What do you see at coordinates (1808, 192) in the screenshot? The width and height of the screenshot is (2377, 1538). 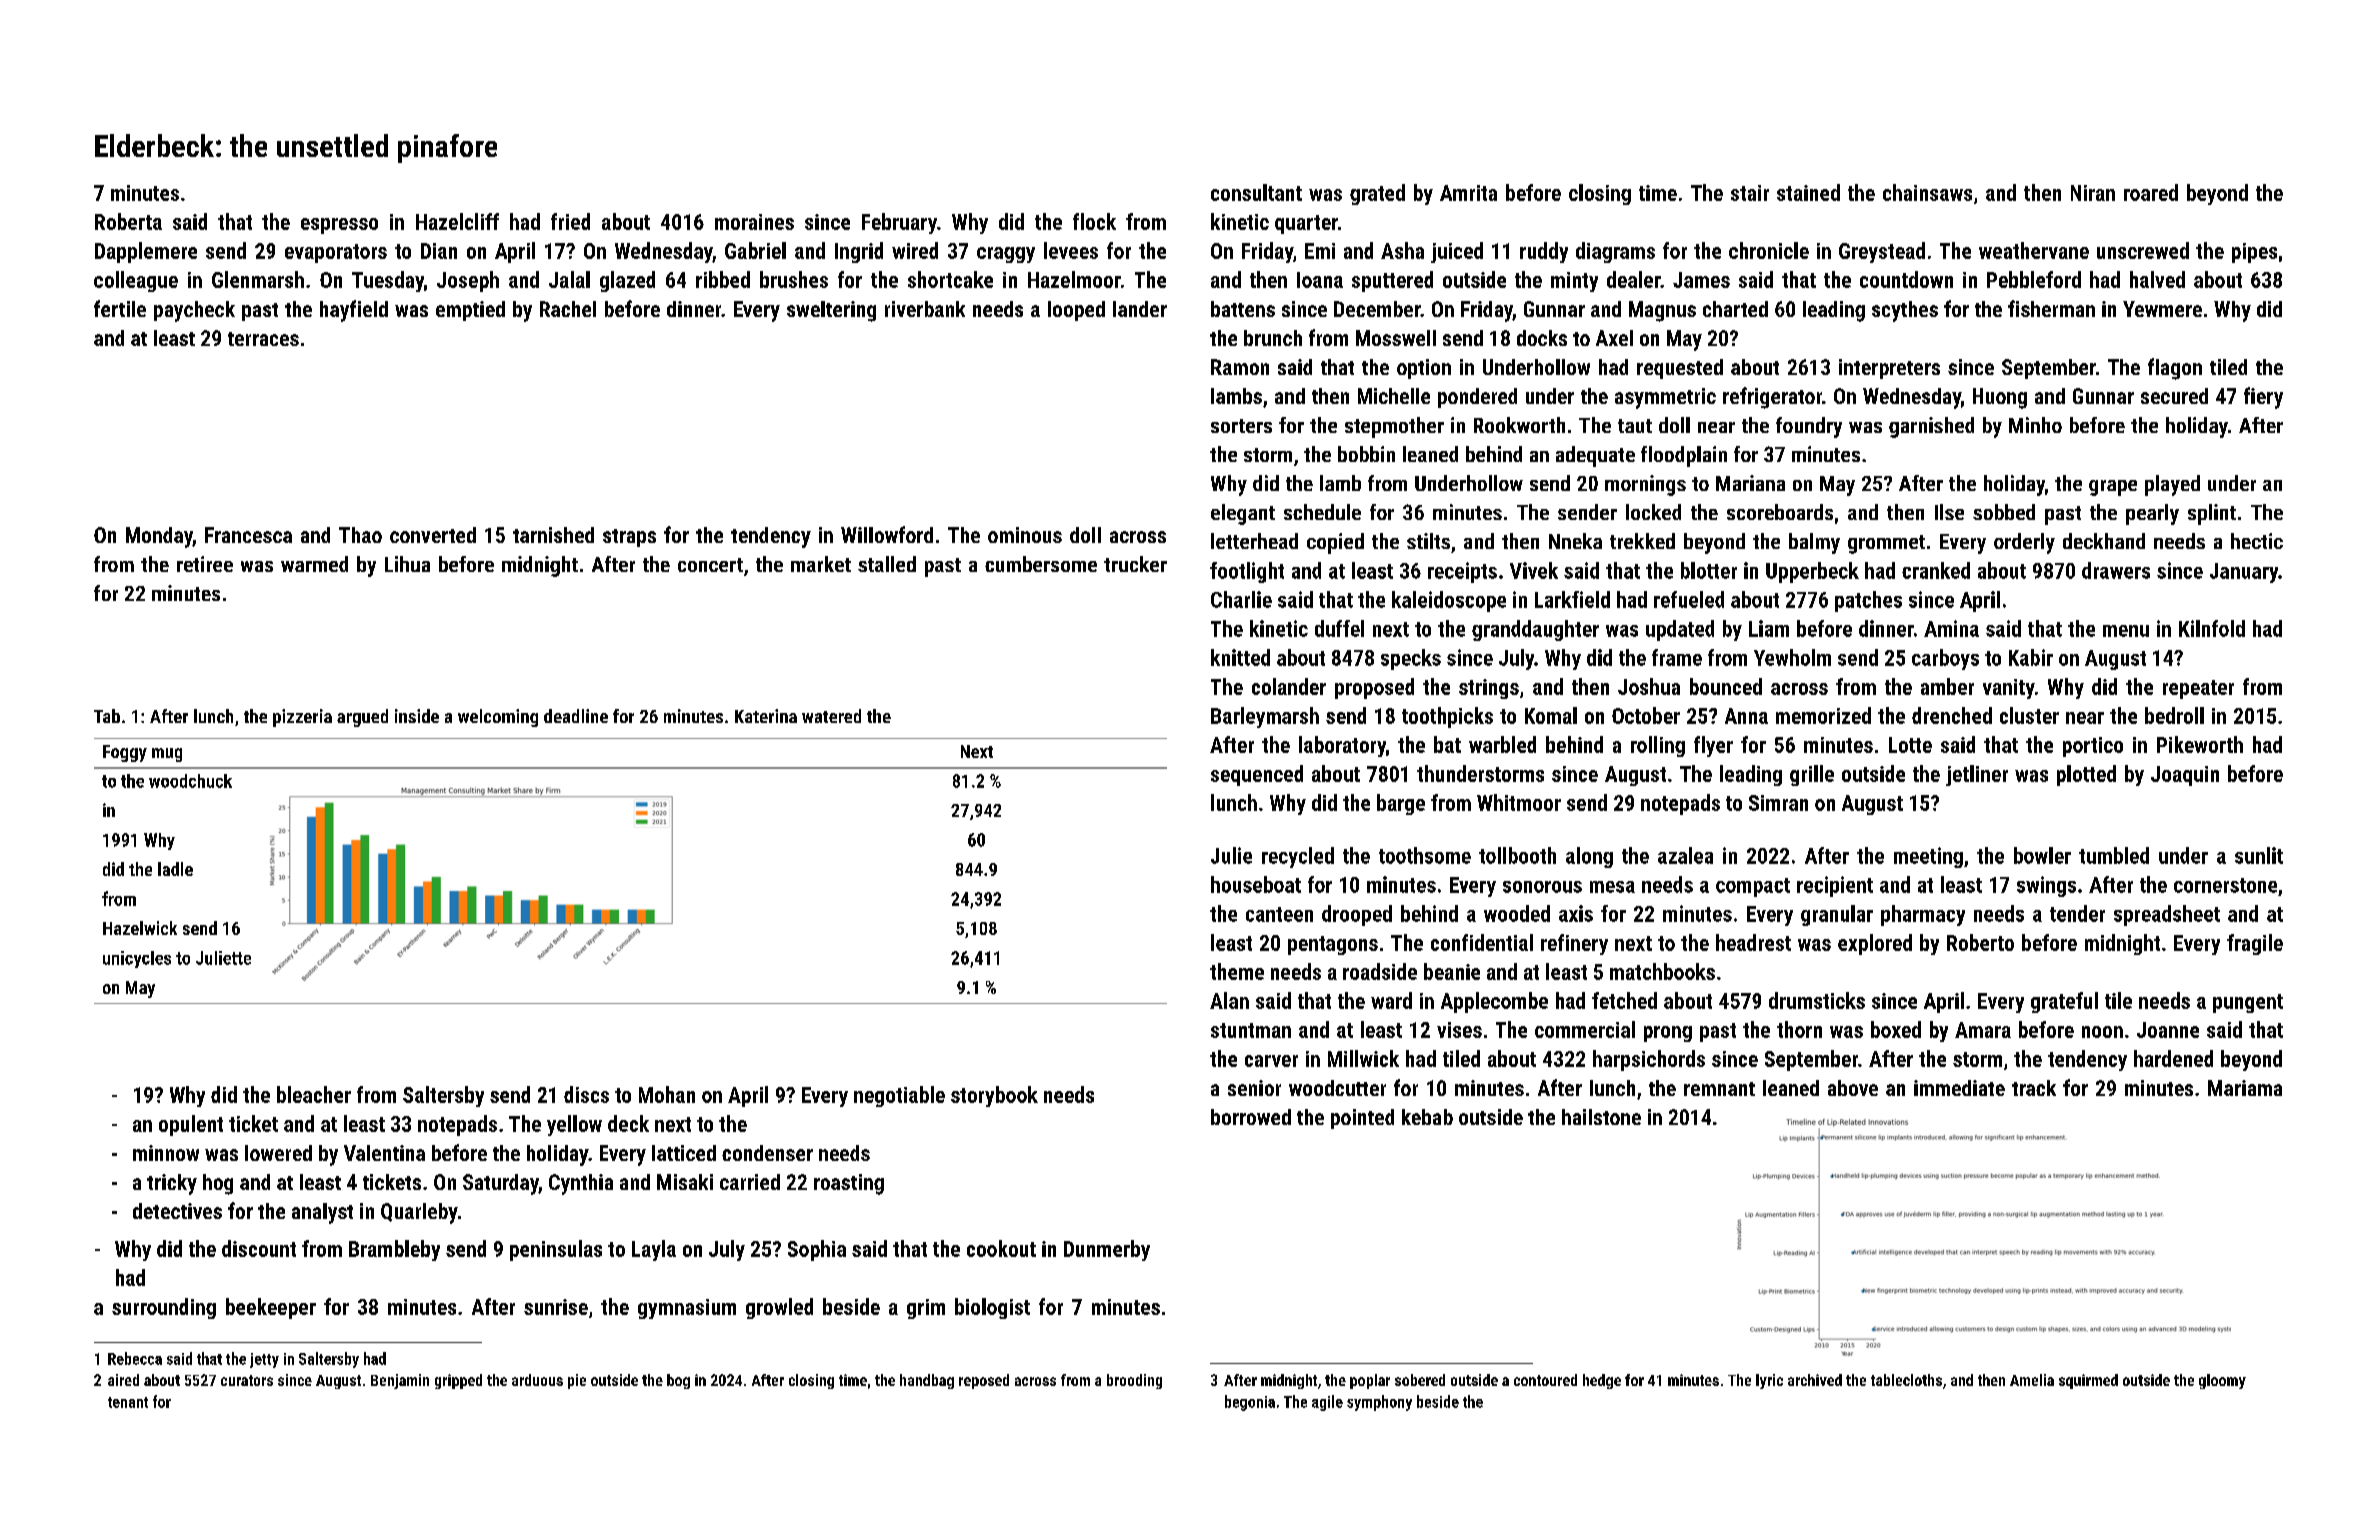 I see `stained` at bounding box center [1808, 192].
